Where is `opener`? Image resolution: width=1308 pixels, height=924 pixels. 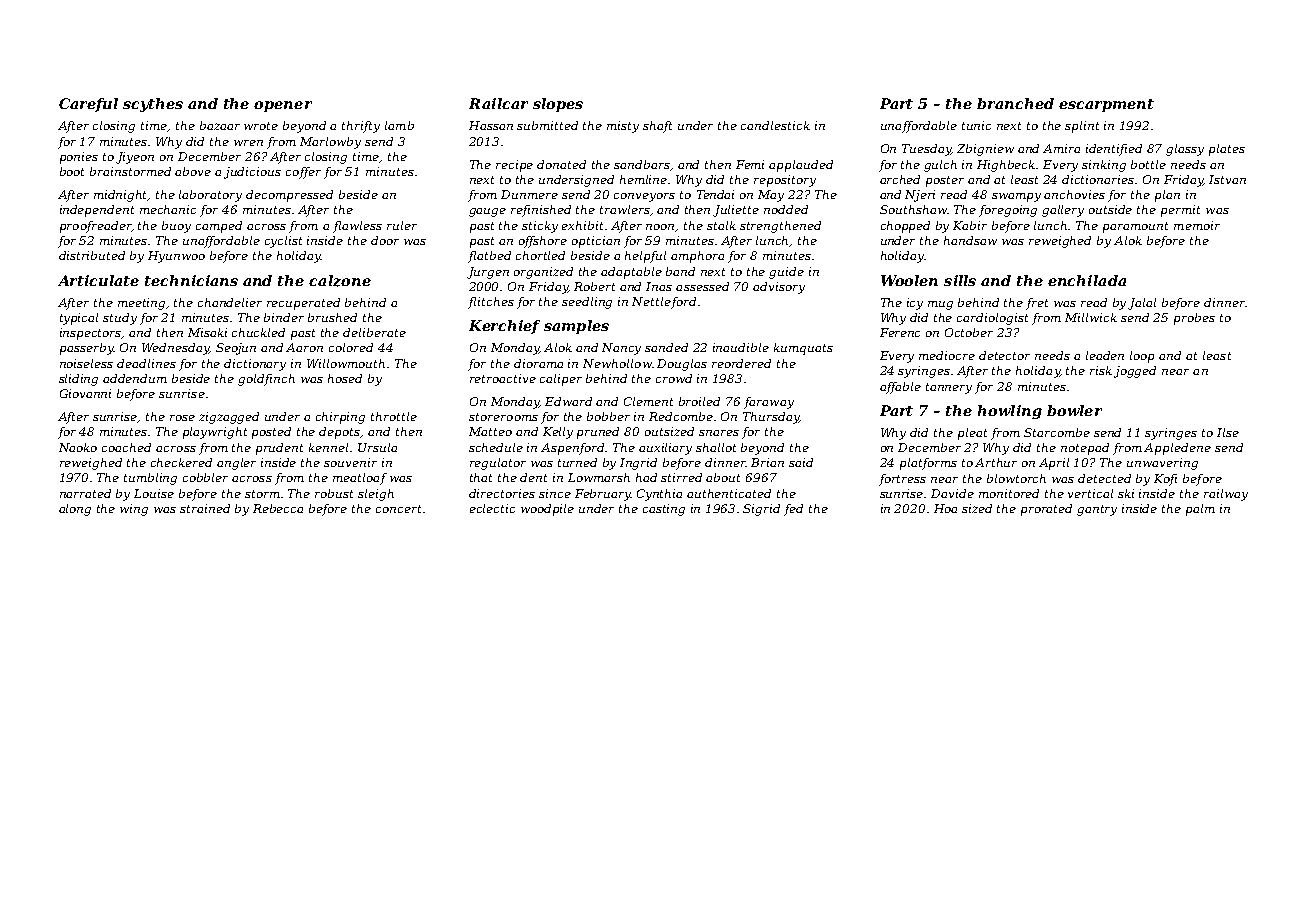 opener is located at coordinates (283, 106).
